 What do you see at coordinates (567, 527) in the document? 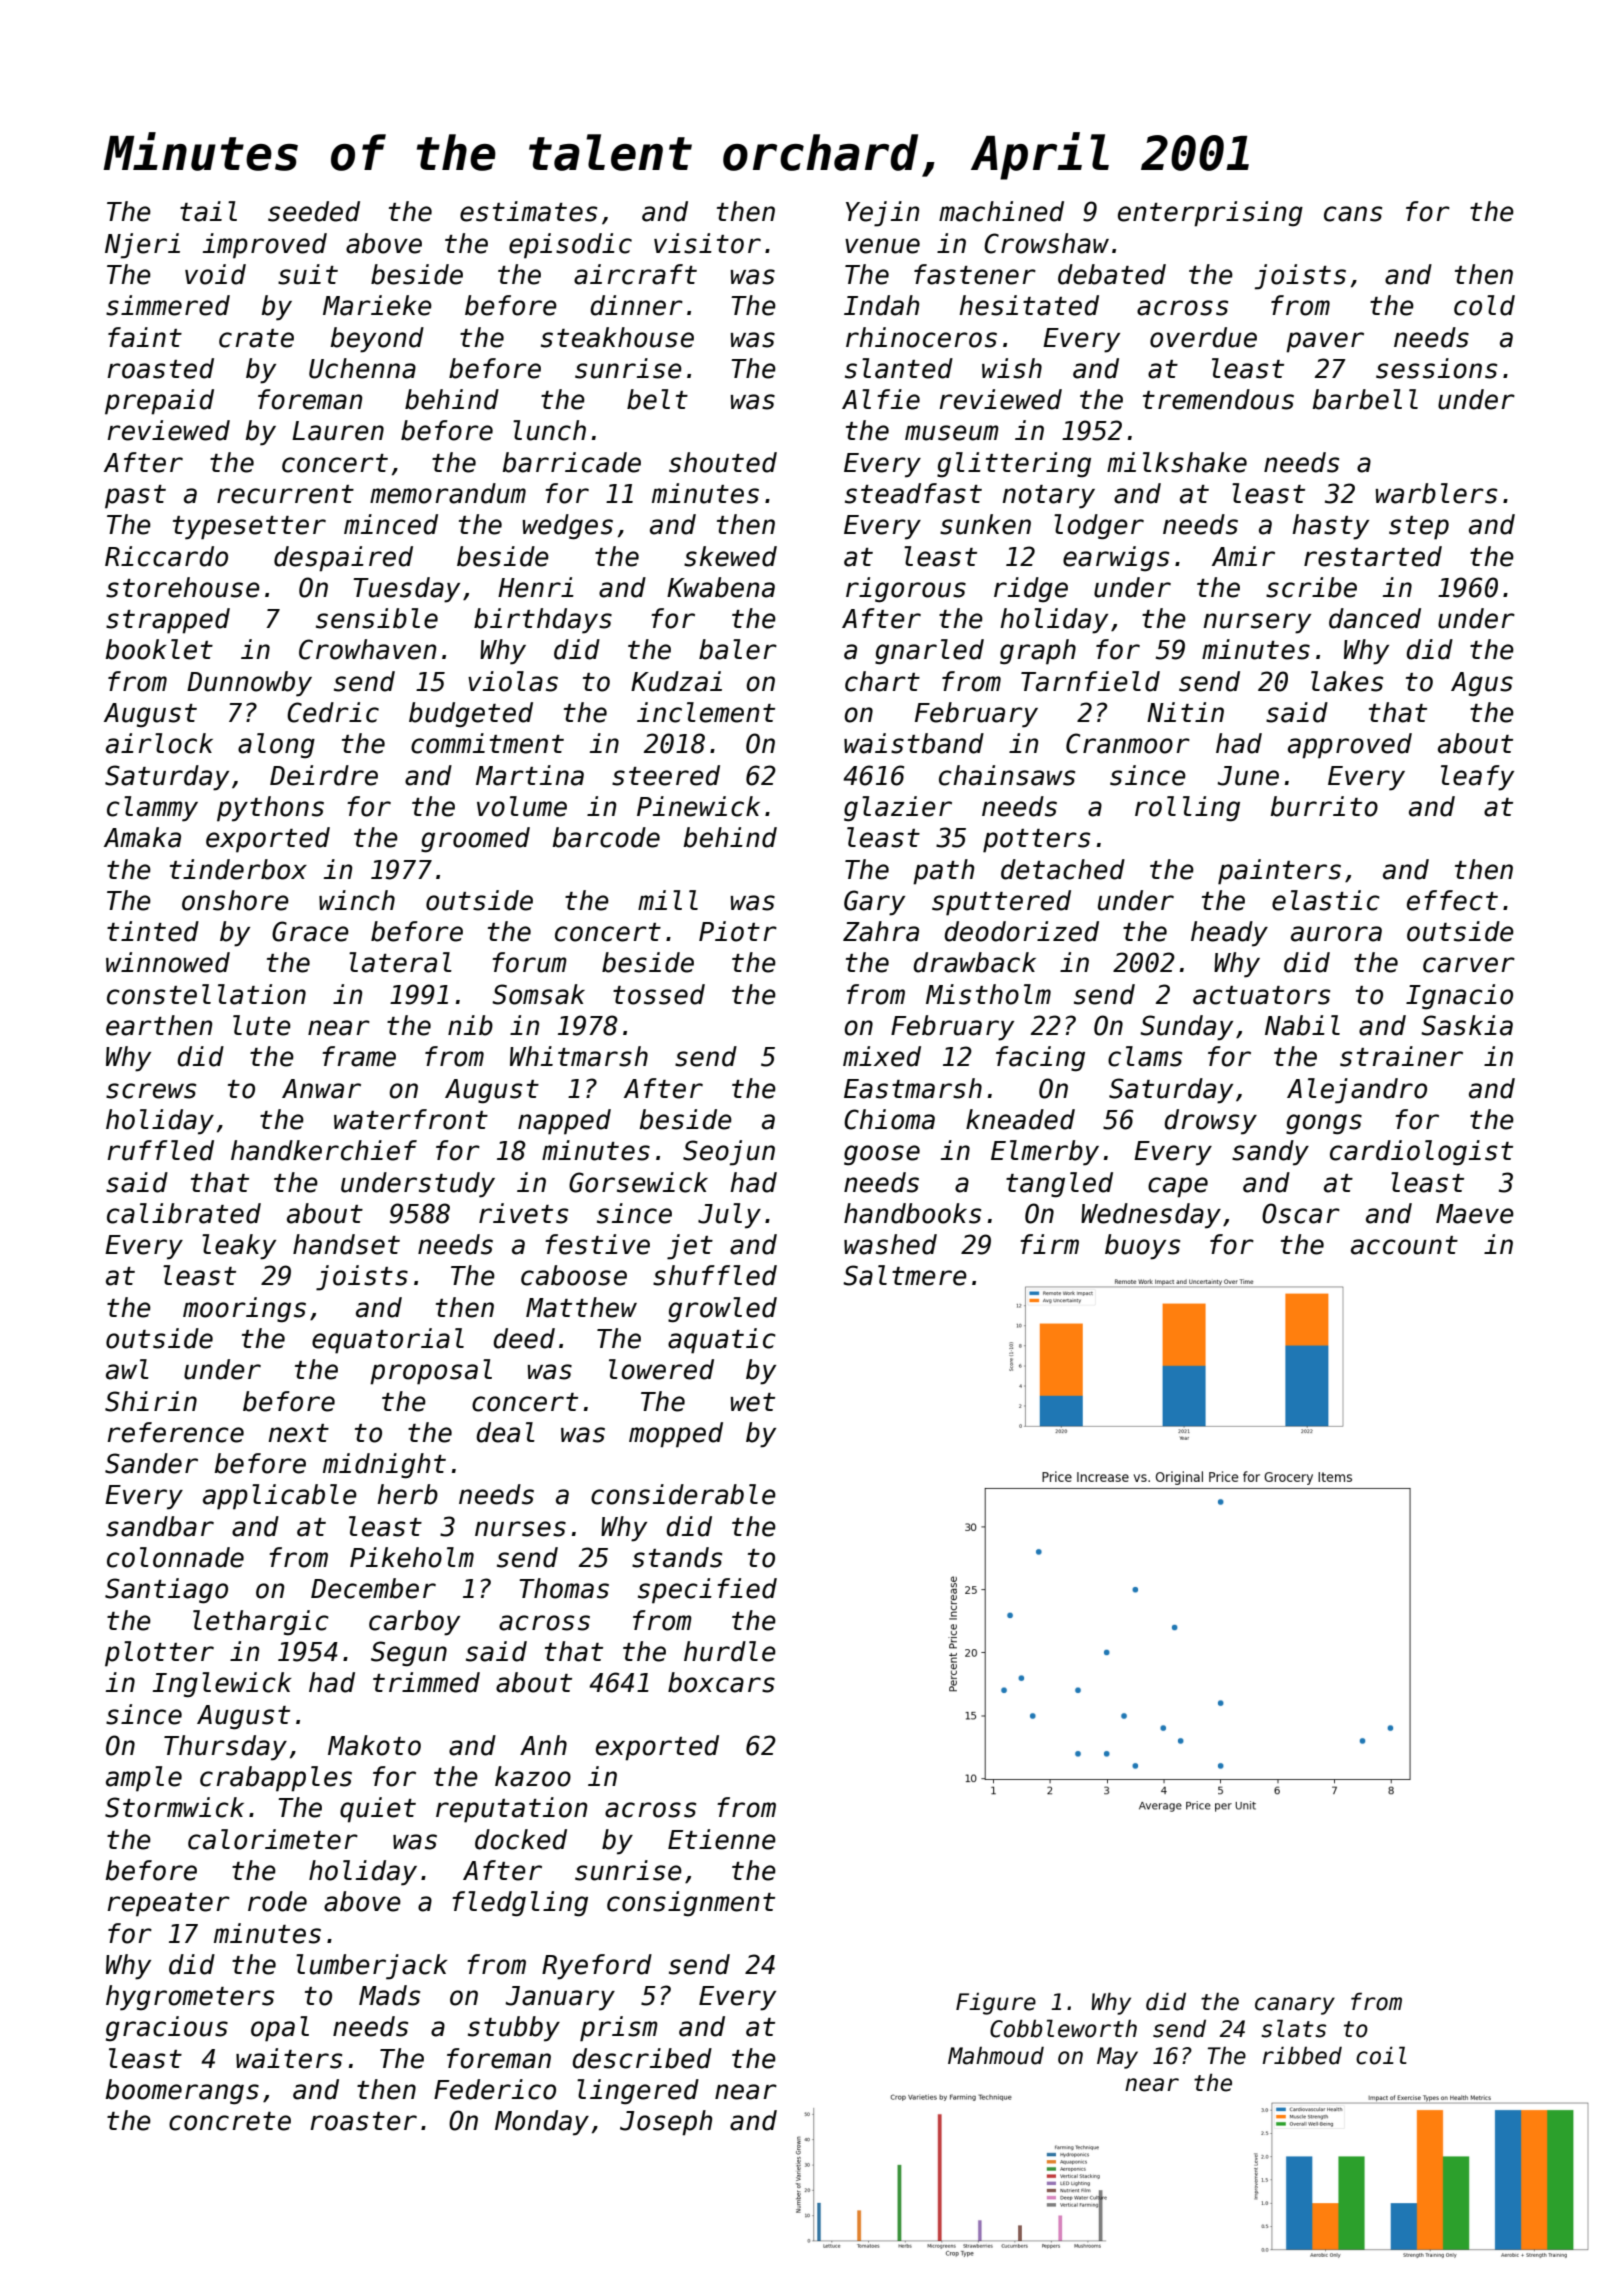
I see `wedges` at bounding box center [567, 527].
